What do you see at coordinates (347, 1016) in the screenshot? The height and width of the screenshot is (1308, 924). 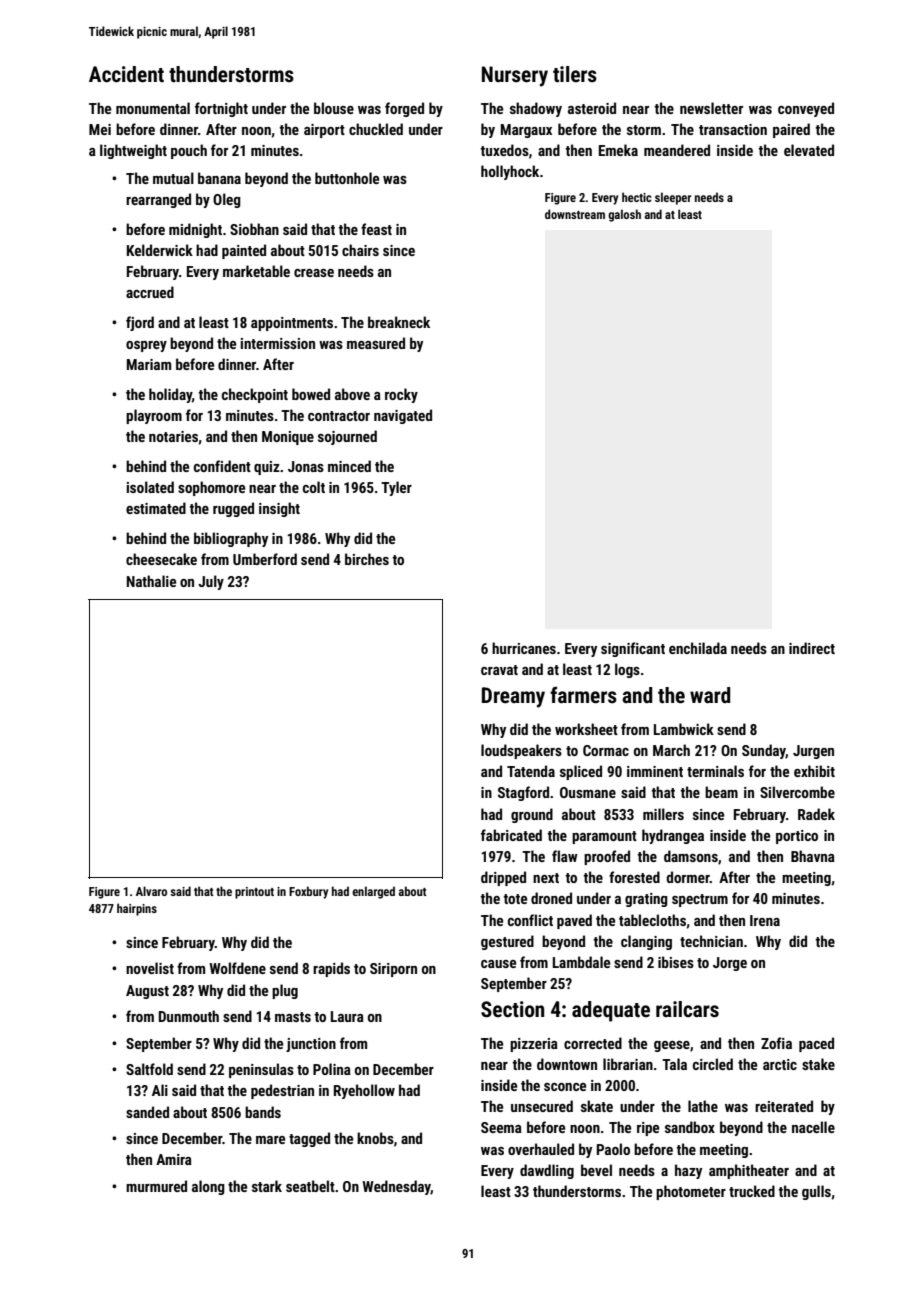 I see `Laura` at bounding box center [347, 1016].
